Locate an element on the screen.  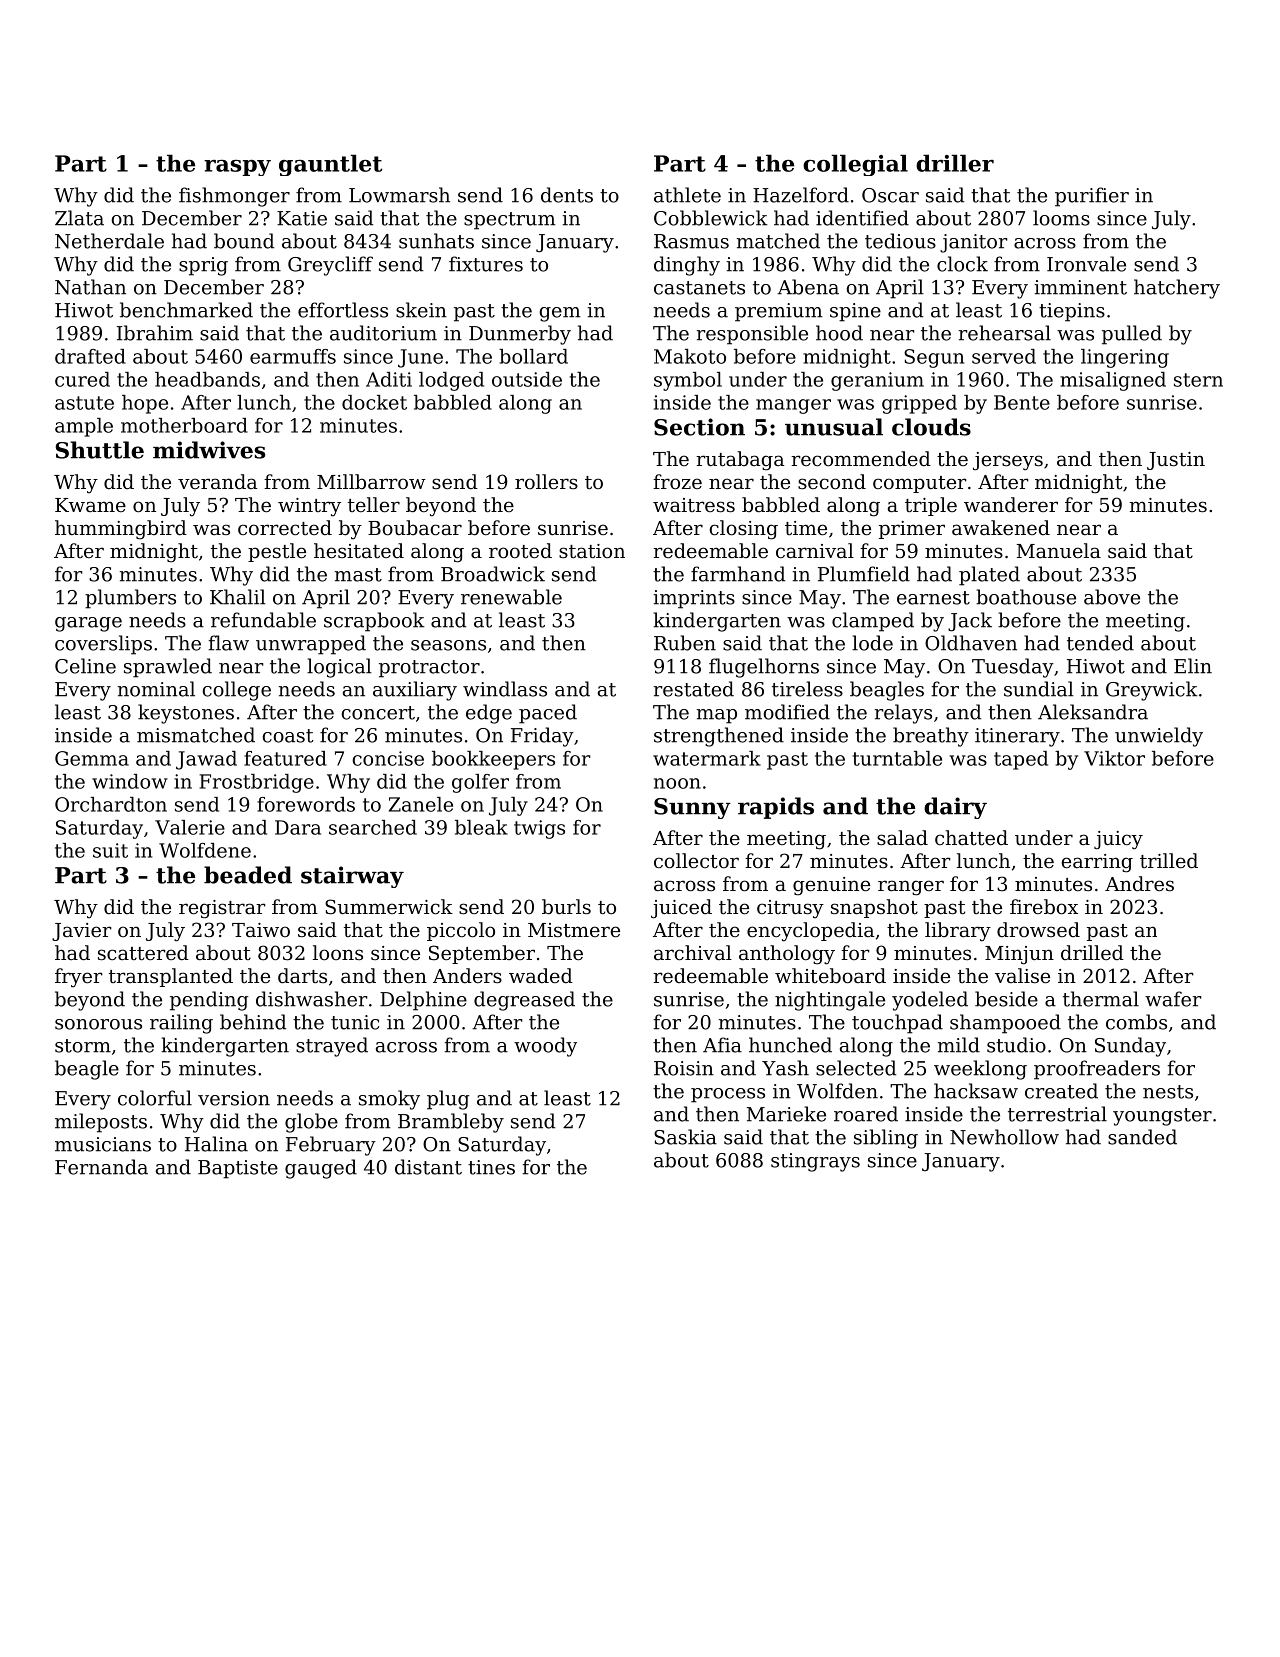
above is located at coordinates (1112, 597).
